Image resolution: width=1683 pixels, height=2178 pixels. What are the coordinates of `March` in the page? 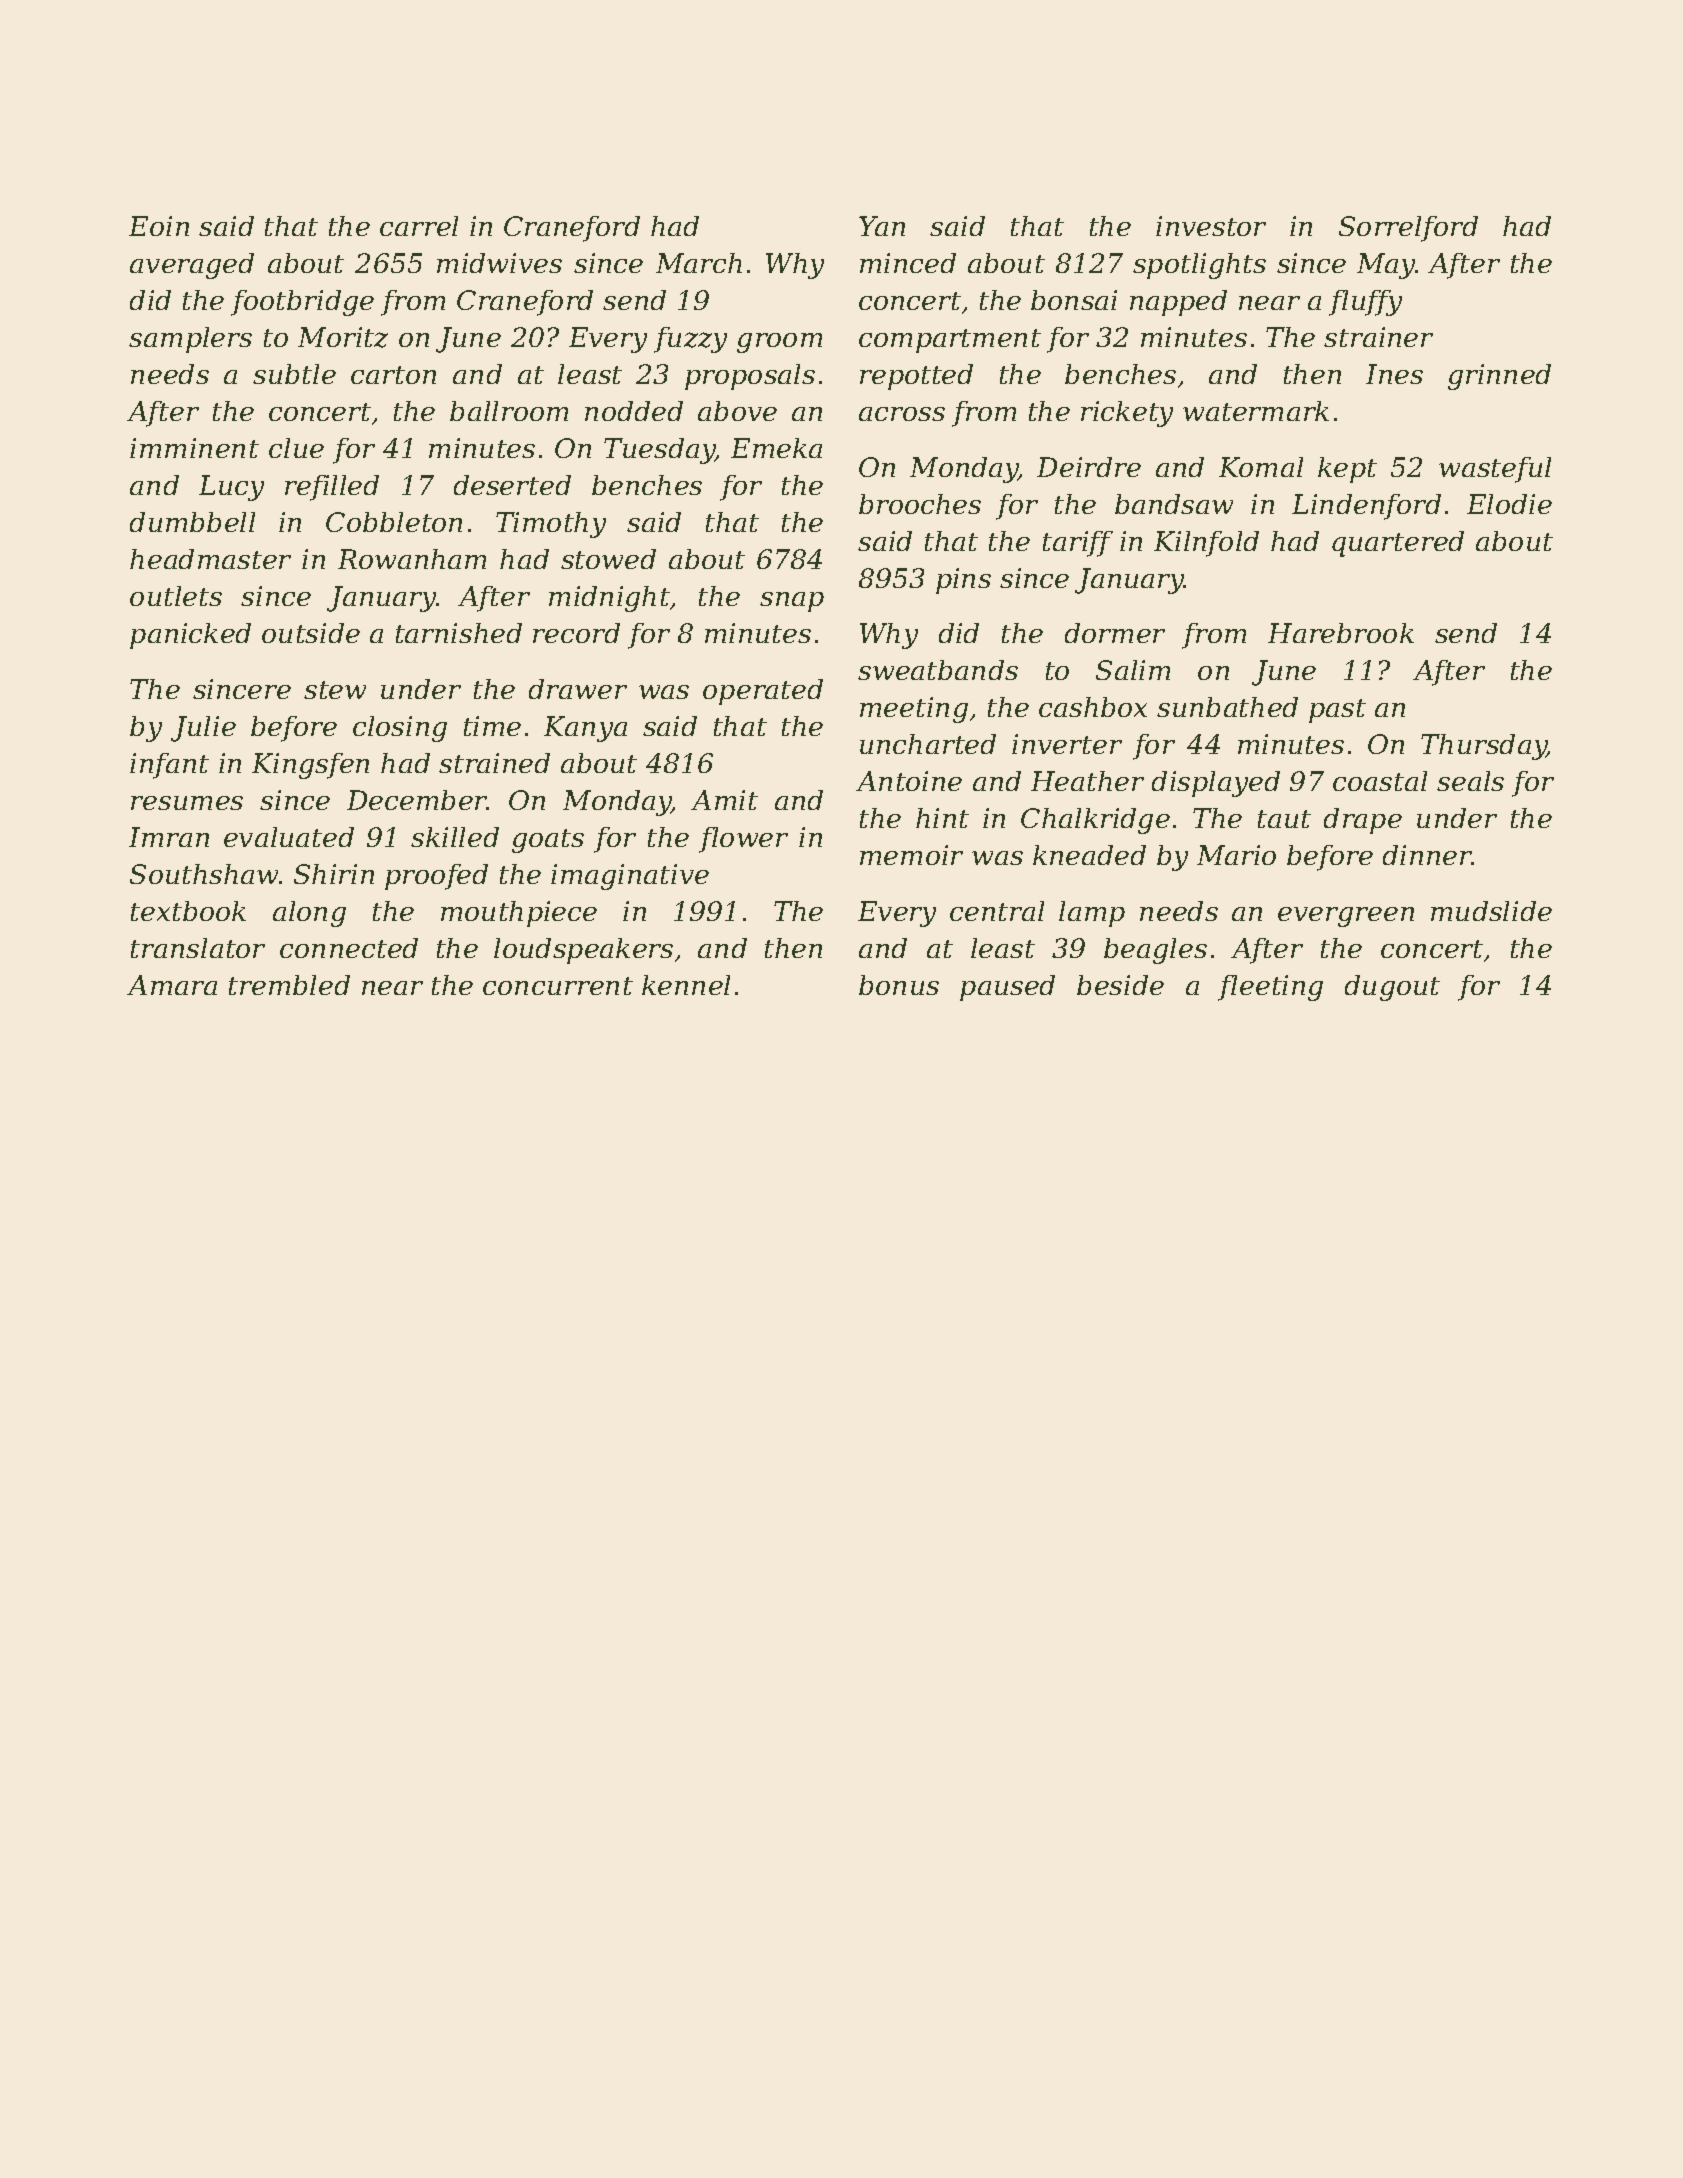 It's located at (699, 263).
